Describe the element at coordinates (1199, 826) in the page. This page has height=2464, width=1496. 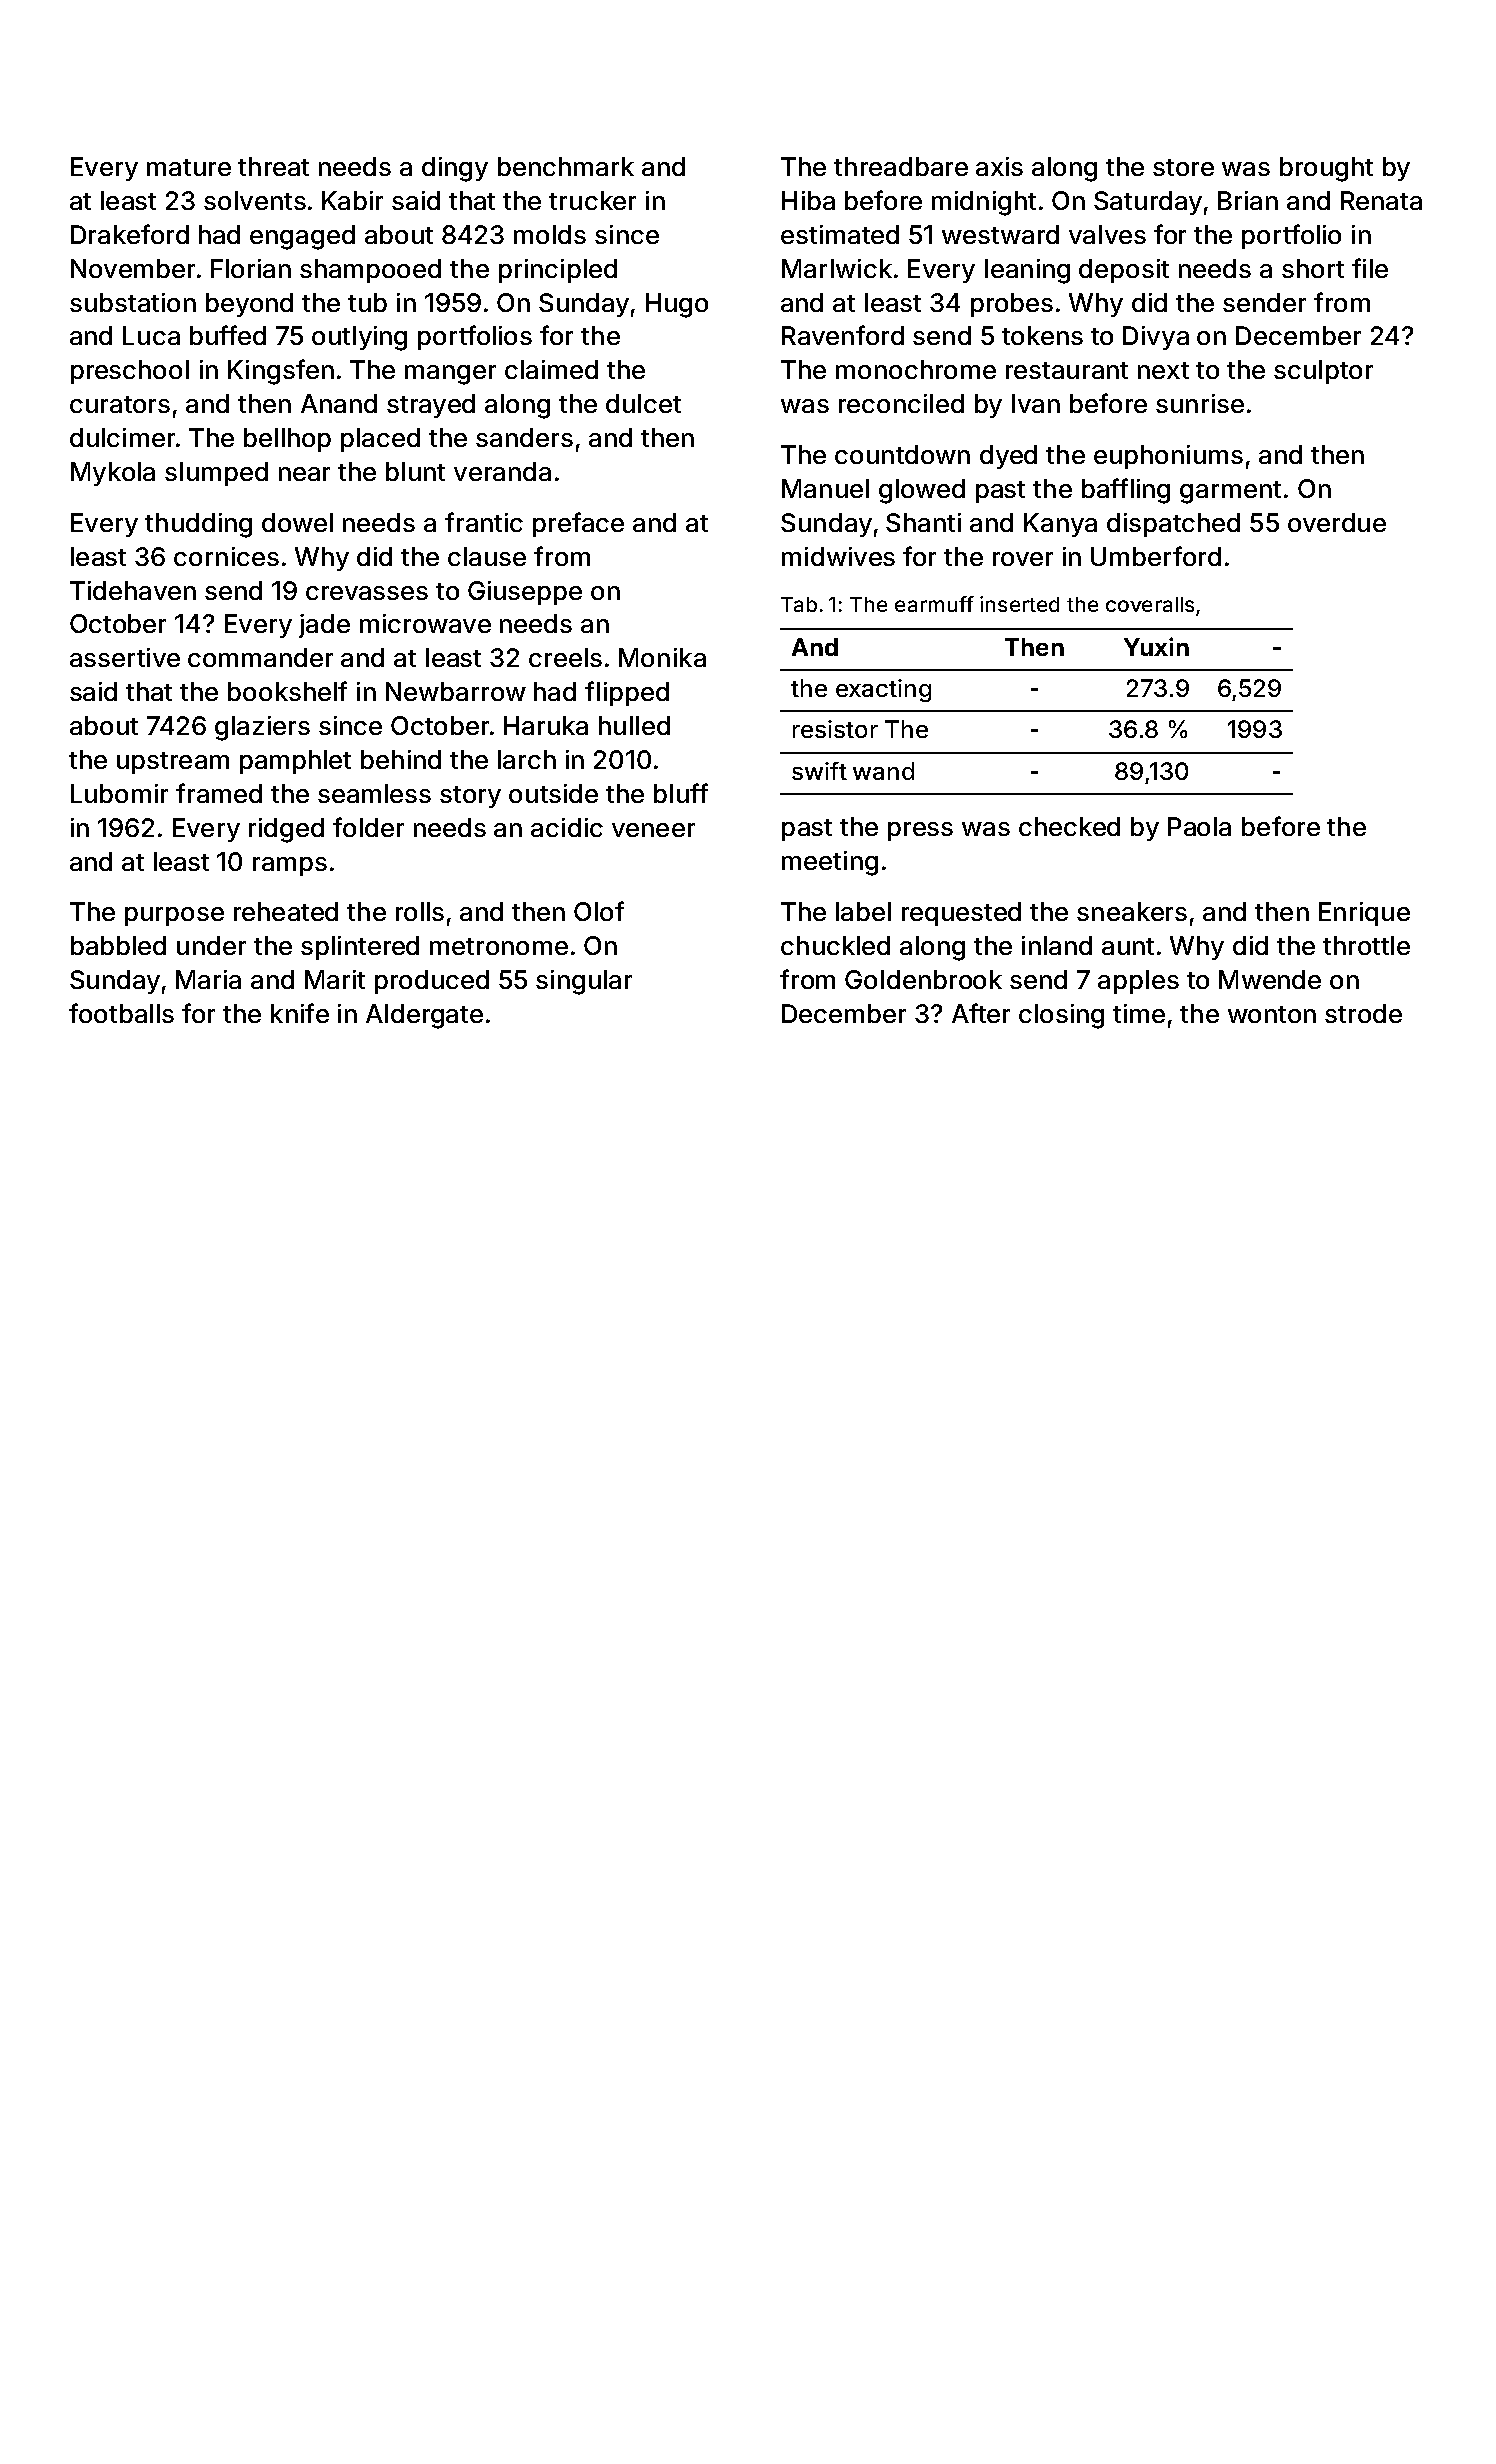
I see `Paola` at that location.
